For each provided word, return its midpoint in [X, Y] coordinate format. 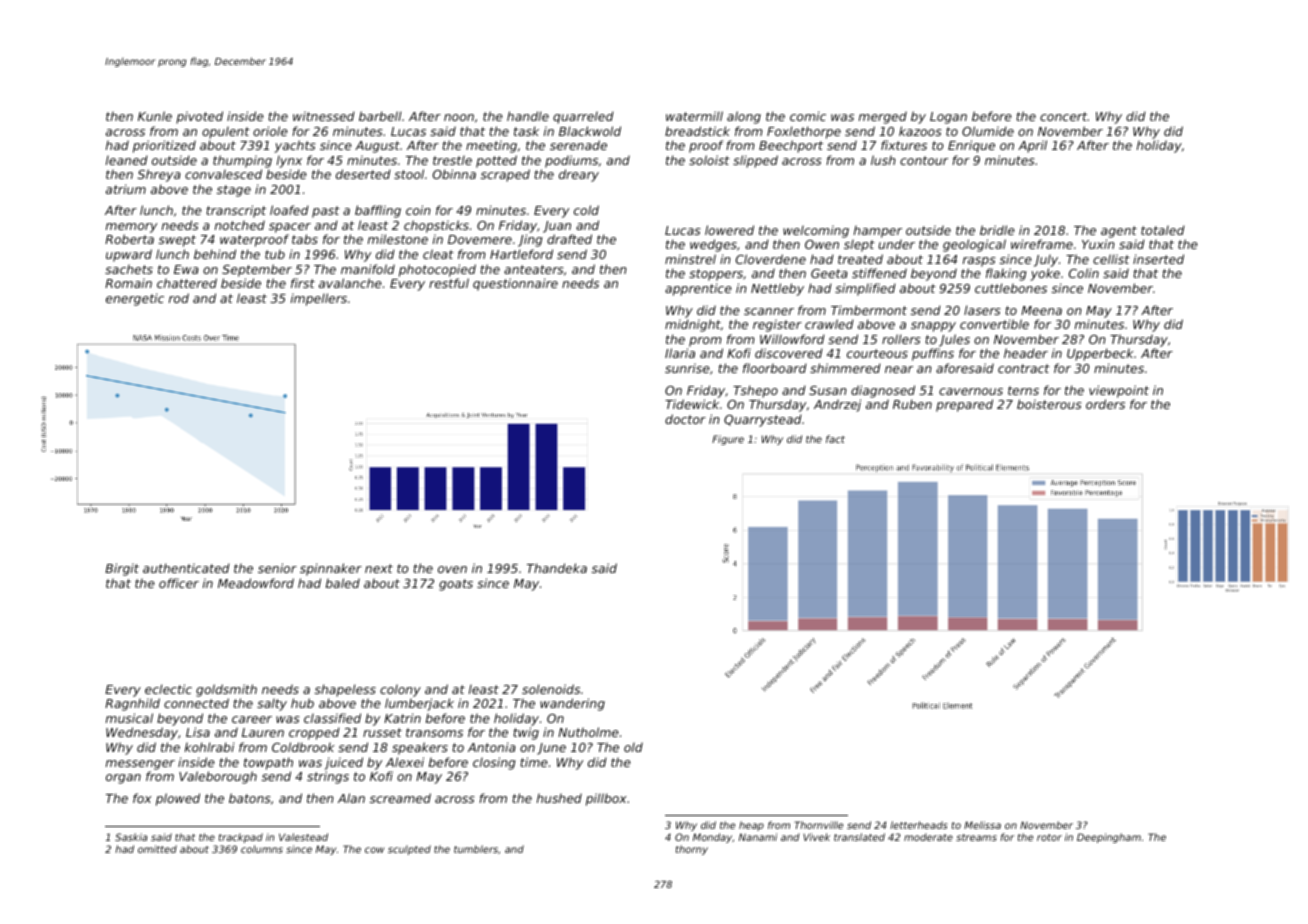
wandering [572, 704]
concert [1063, 116]
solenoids [551, 689]
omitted [157, 849]
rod [179, 298]
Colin [1084, 273]
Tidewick [692, 404]
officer [179, 583]
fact [835, 439]
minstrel [690, 259]
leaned [127, 160]
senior [277, 568]
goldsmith [226, 690]
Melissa [982, 825]
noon [459, 117]
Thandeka [557, 568]
